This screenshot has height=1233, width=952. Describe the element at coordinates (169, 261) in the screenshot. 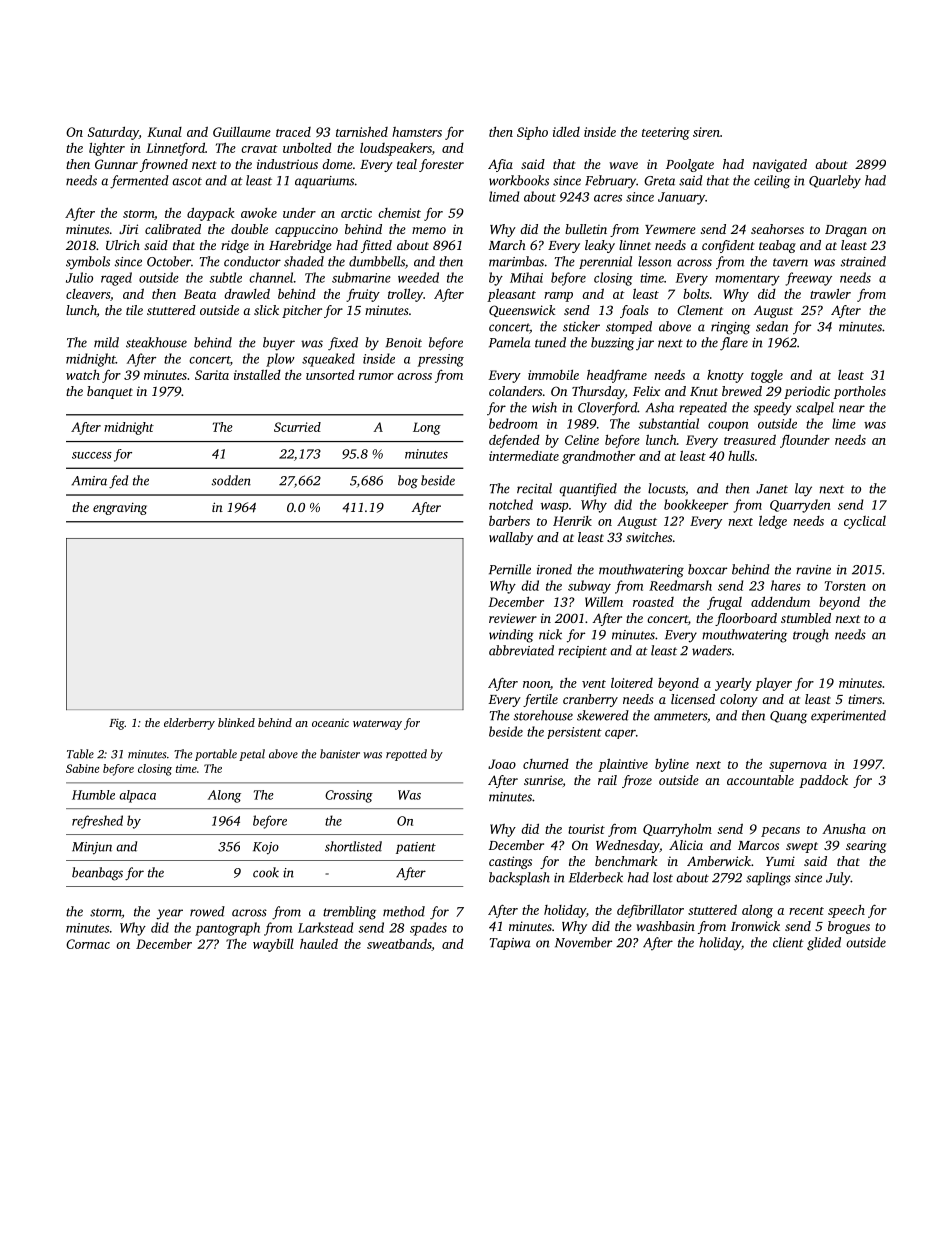

I see `October` at that location.
